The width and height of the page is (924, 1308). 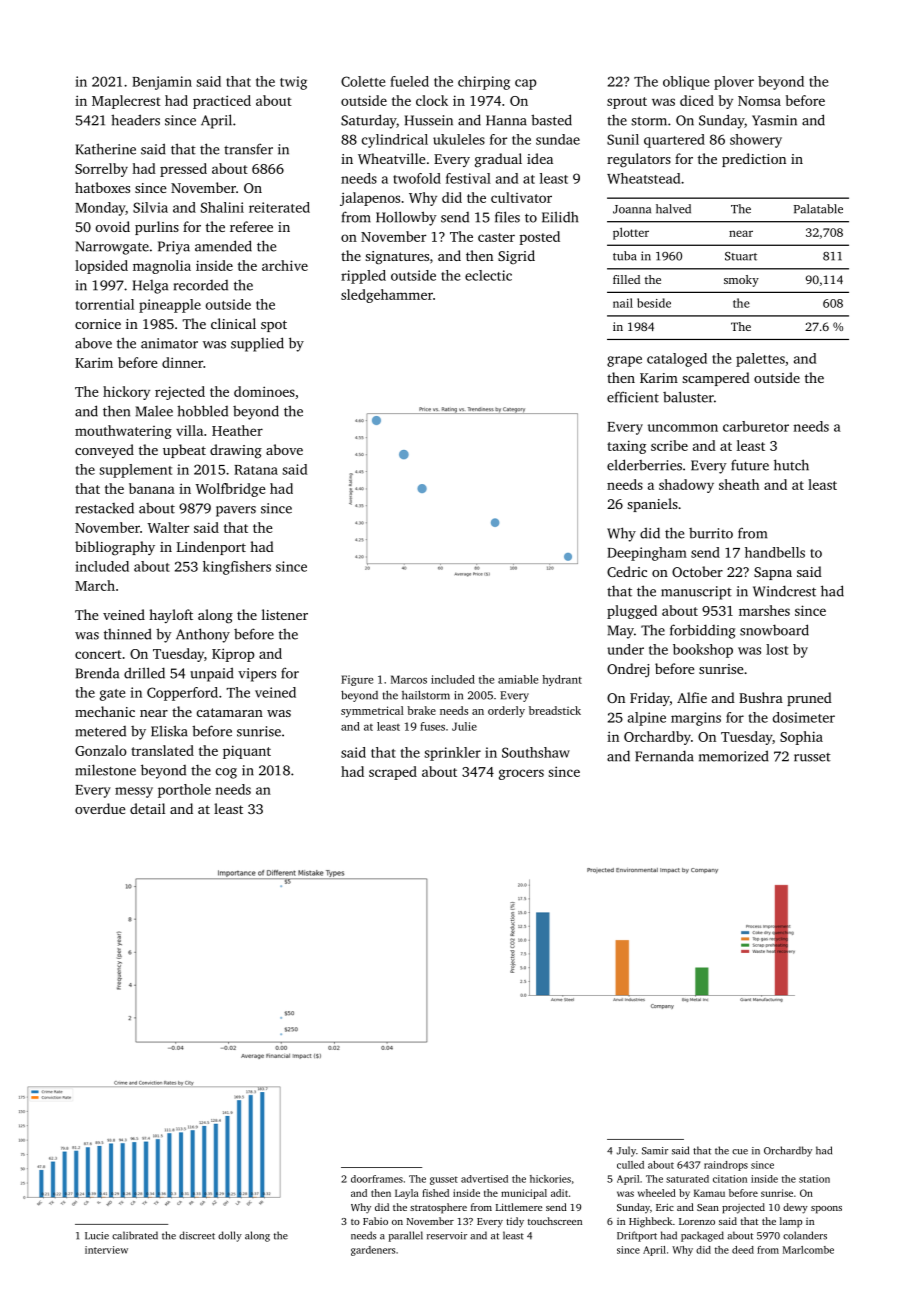 I want to click on taxing, so click(x=626, y=447).
